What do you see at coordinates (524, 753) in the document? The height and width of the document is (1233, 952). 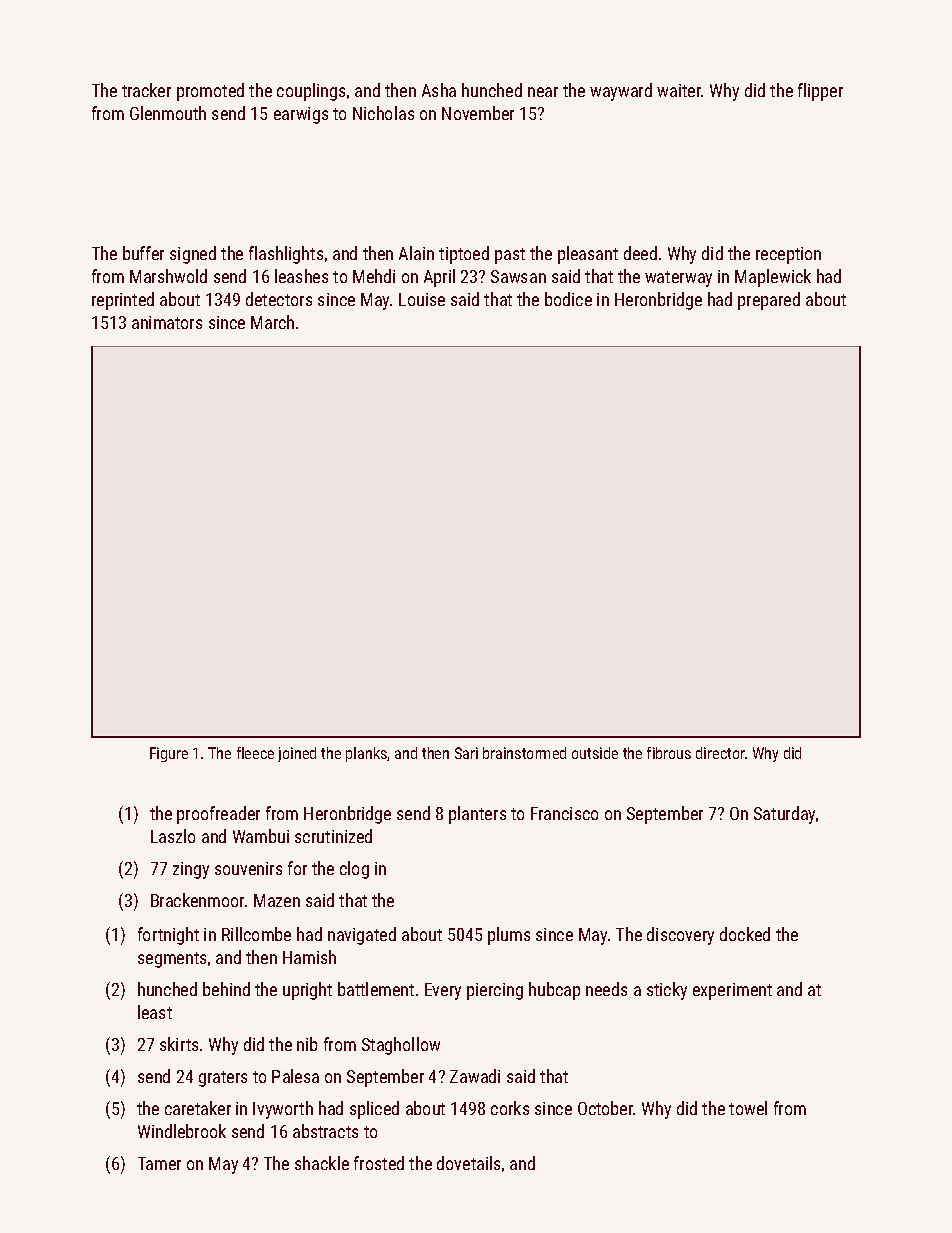 I see `brainstormed` at bounding box center [524, 753].
